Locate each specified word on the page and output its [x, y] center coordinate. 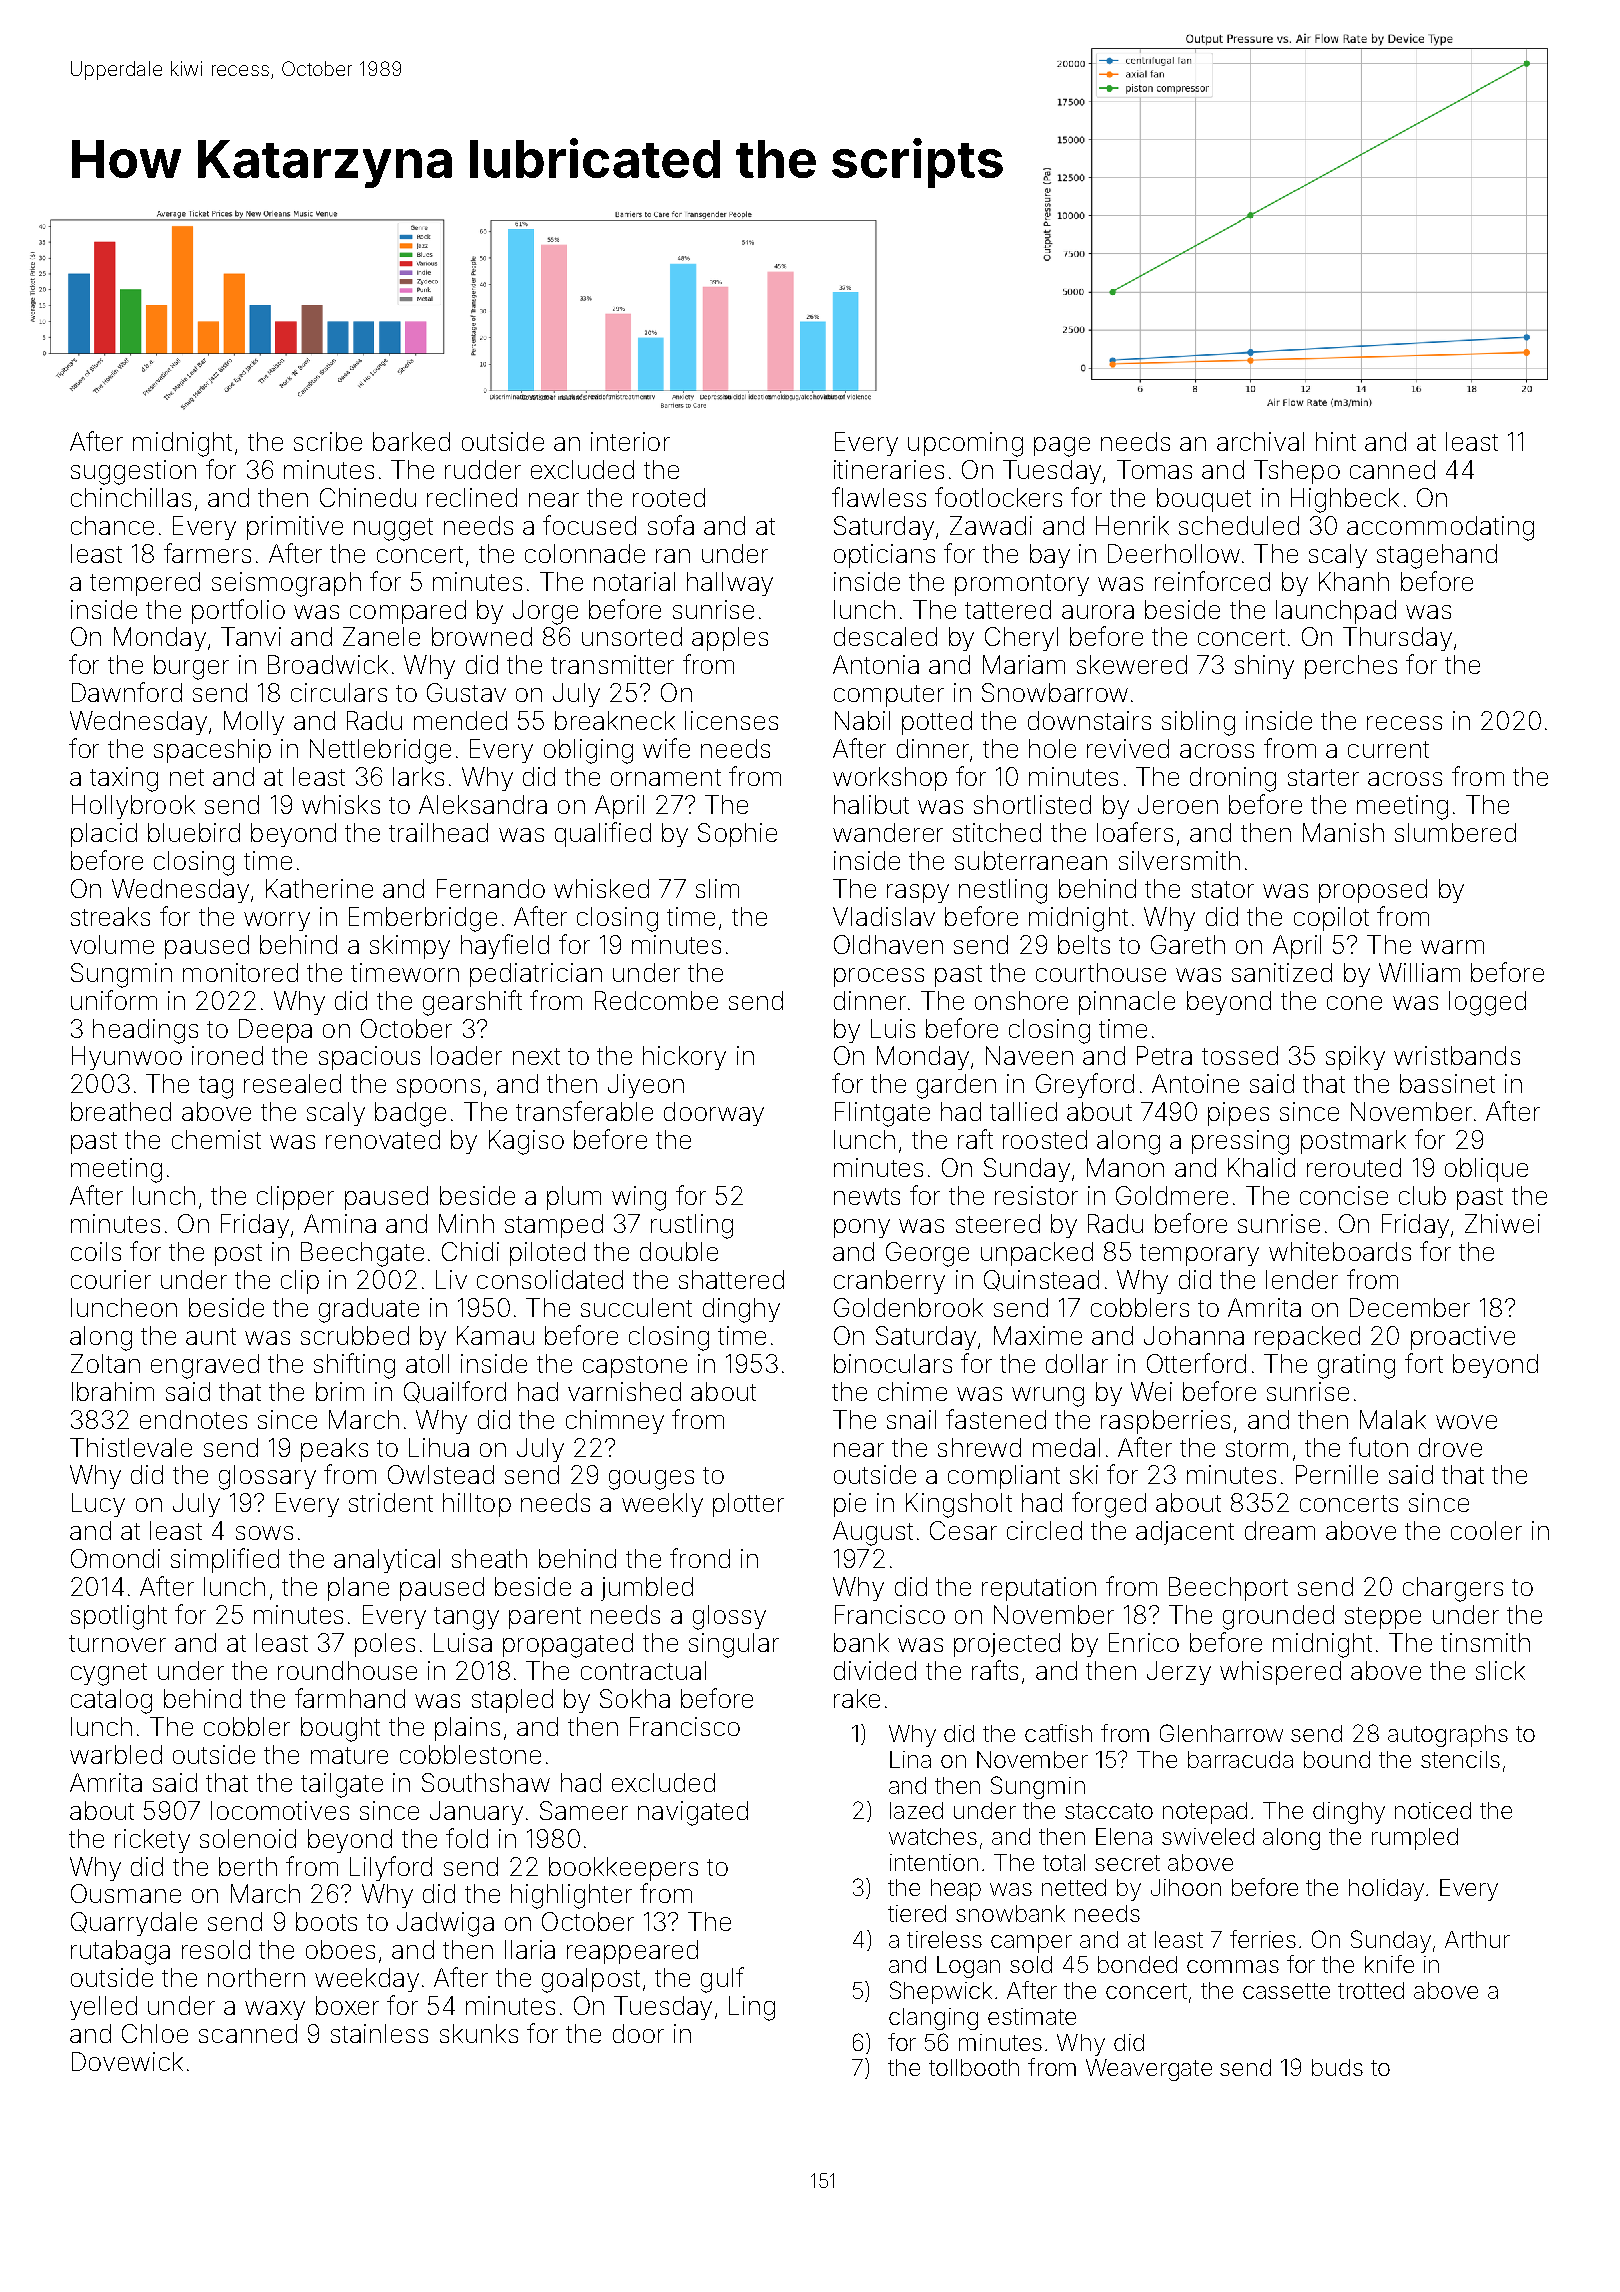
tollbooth [974, 2067]
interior [630, 441]
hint [1336, 441]
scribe [328, 441]
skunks [479, 2033]
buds [1337, 2067]
